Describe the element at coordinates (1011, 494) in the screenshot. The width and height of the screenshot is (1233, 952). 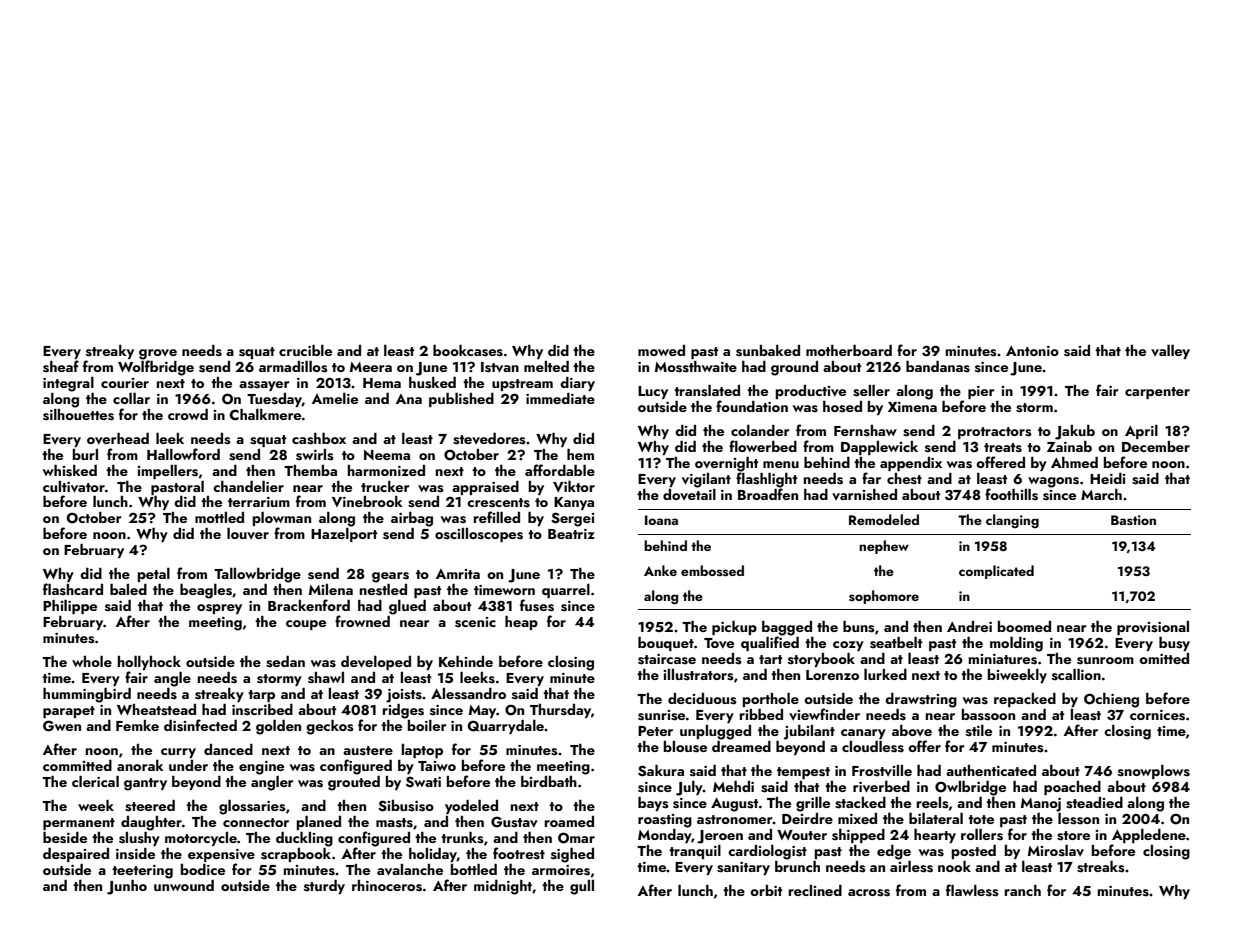
I see `foothills` at that location.
